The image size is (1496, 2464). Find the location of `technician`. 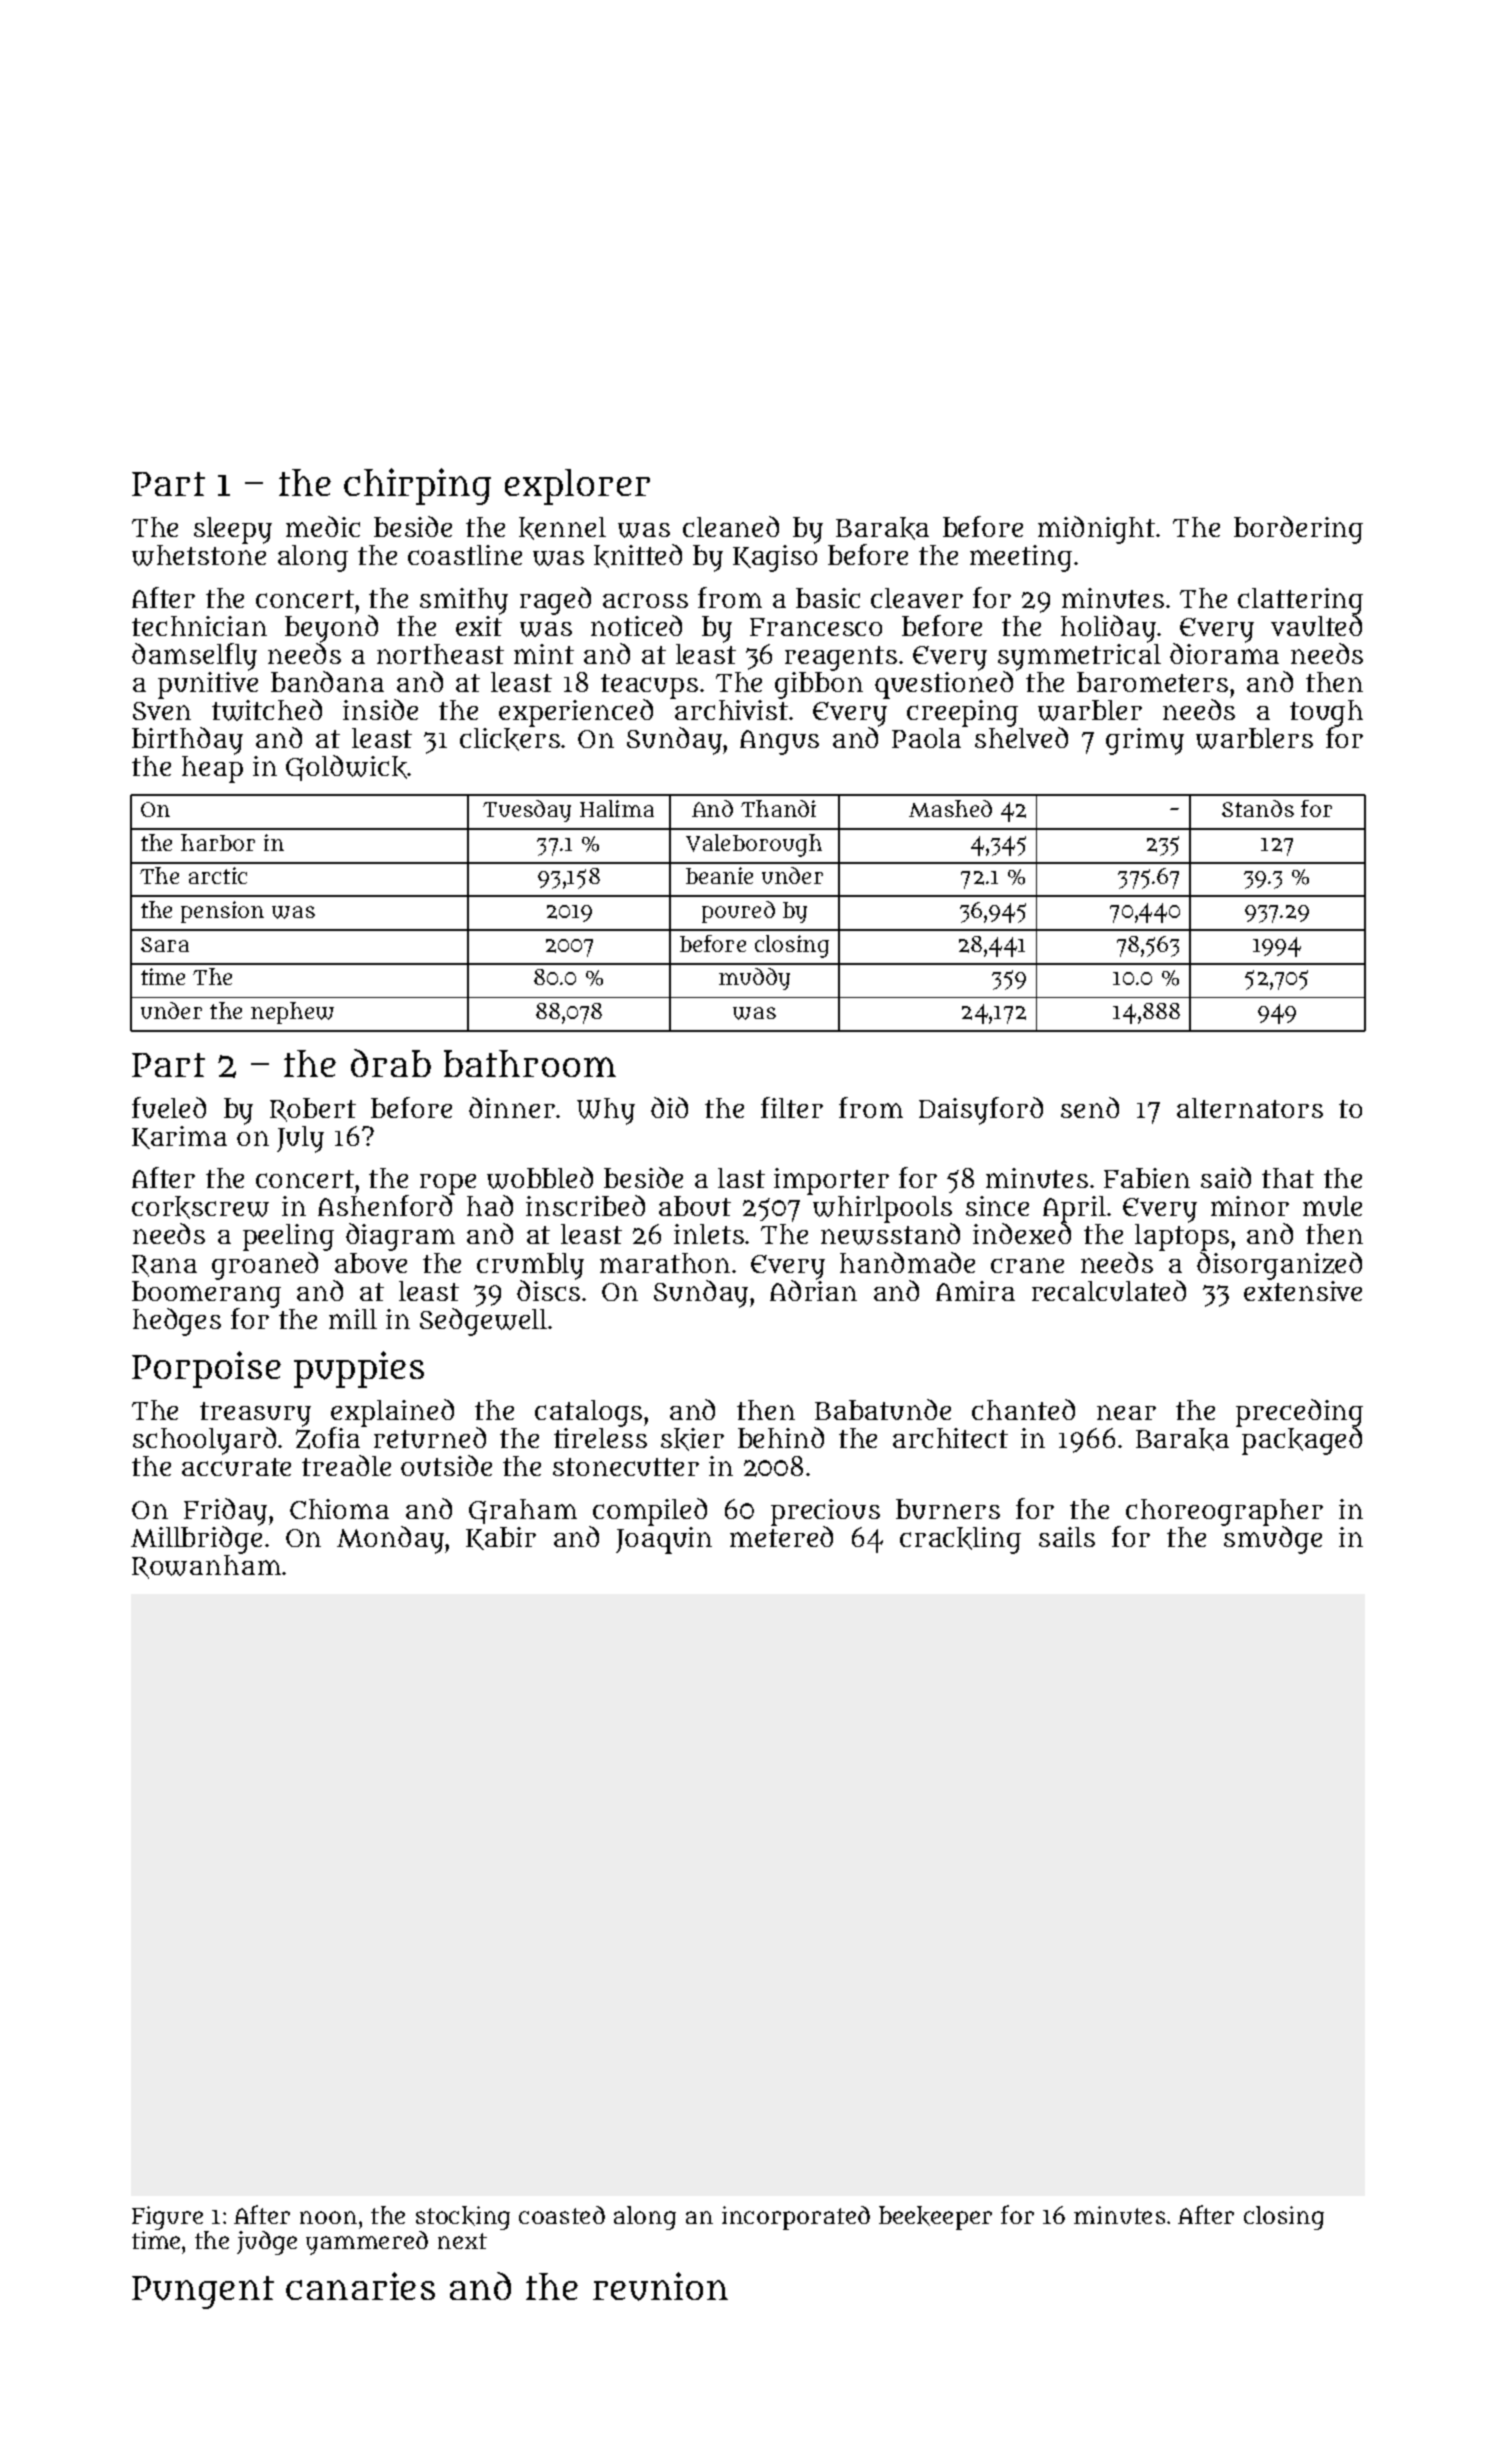

technician is located at coordinates (199, 626).
